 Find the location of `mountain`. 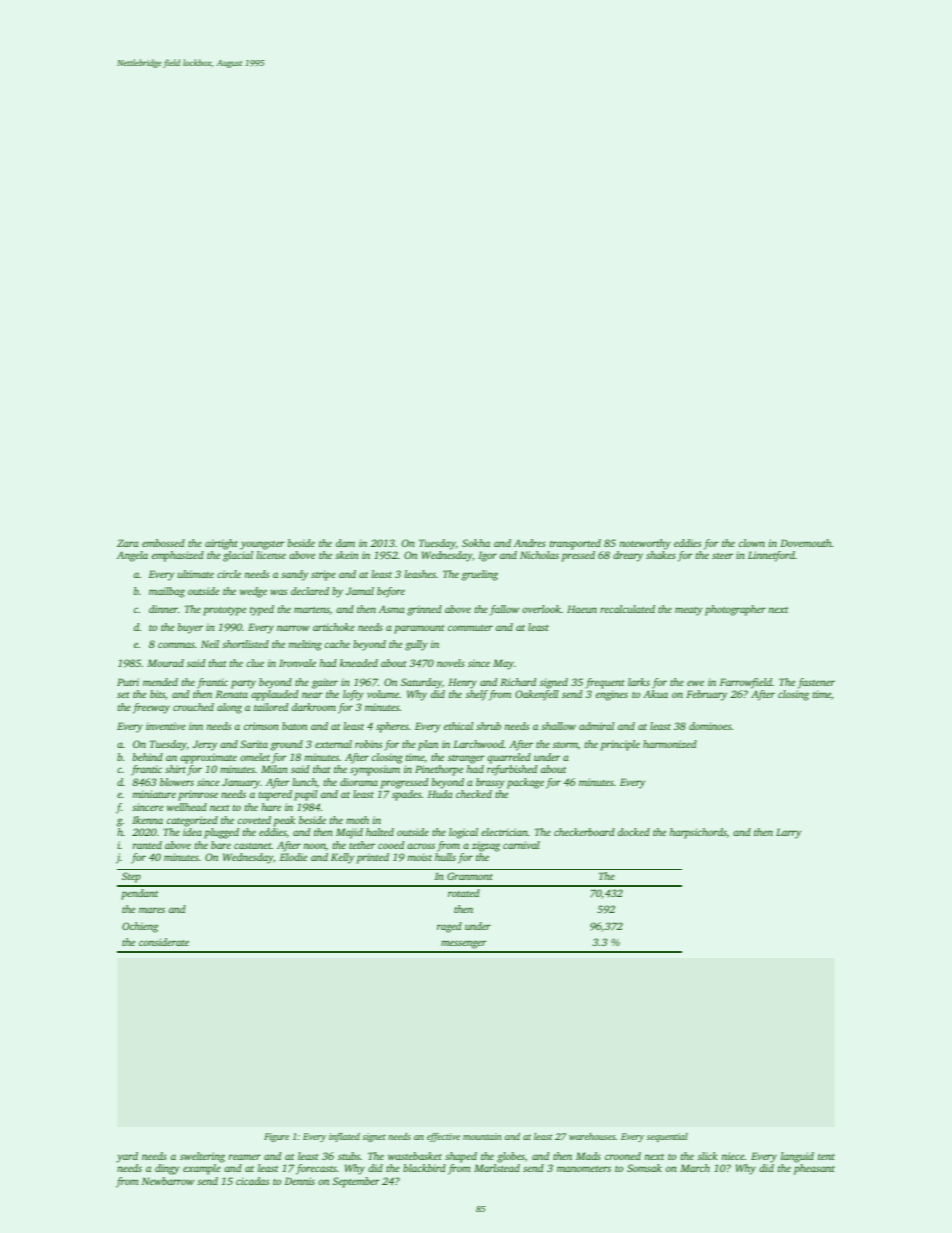

mountain is located at coordinates (482, 1136).
